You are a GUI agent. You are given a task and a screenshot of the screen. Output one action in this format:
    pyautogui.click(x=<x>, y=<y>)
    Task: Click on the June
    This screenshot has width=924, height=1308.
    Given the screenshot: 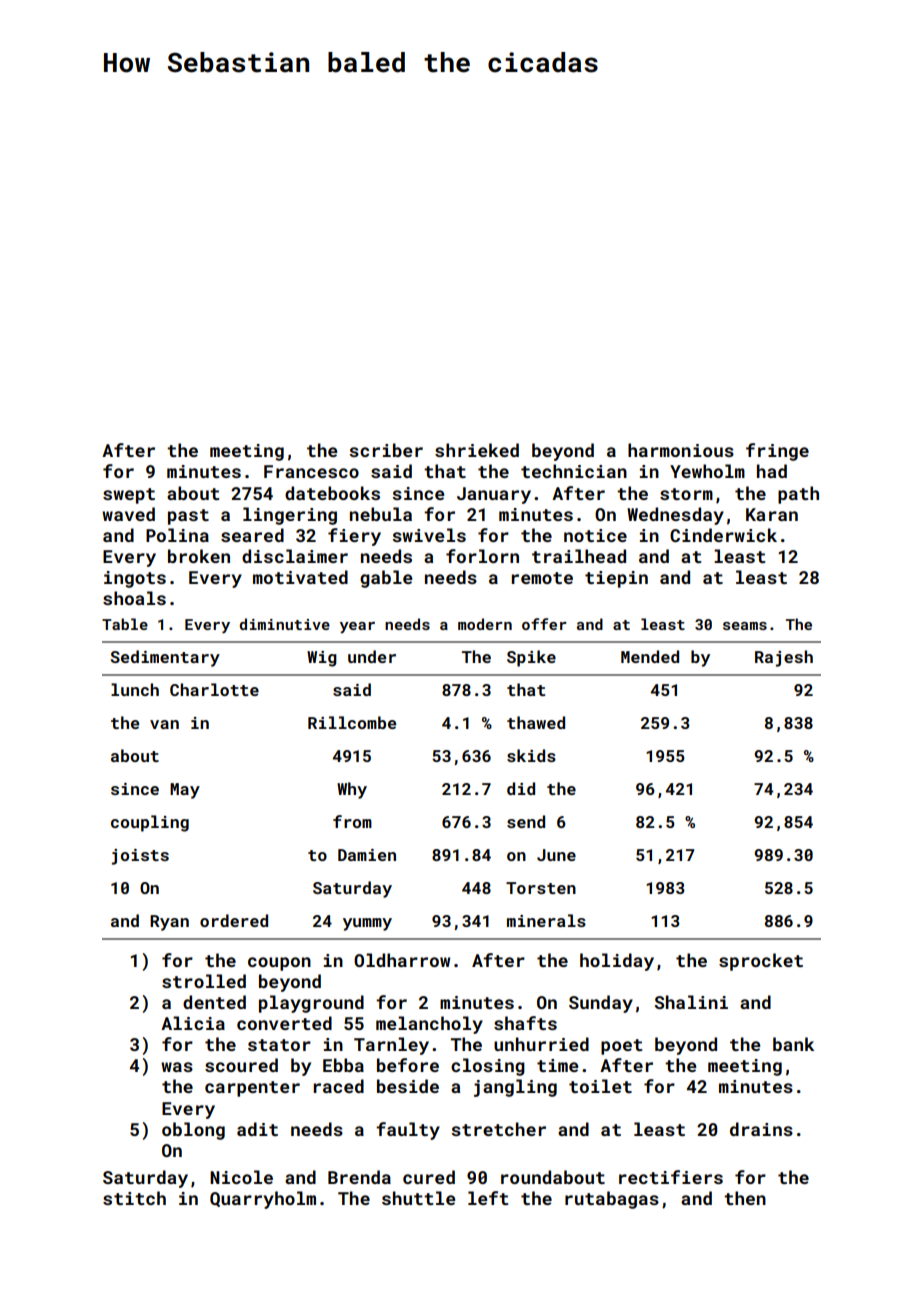 What is the action you would take?
    pyautogui.click(x=556, y=855)
